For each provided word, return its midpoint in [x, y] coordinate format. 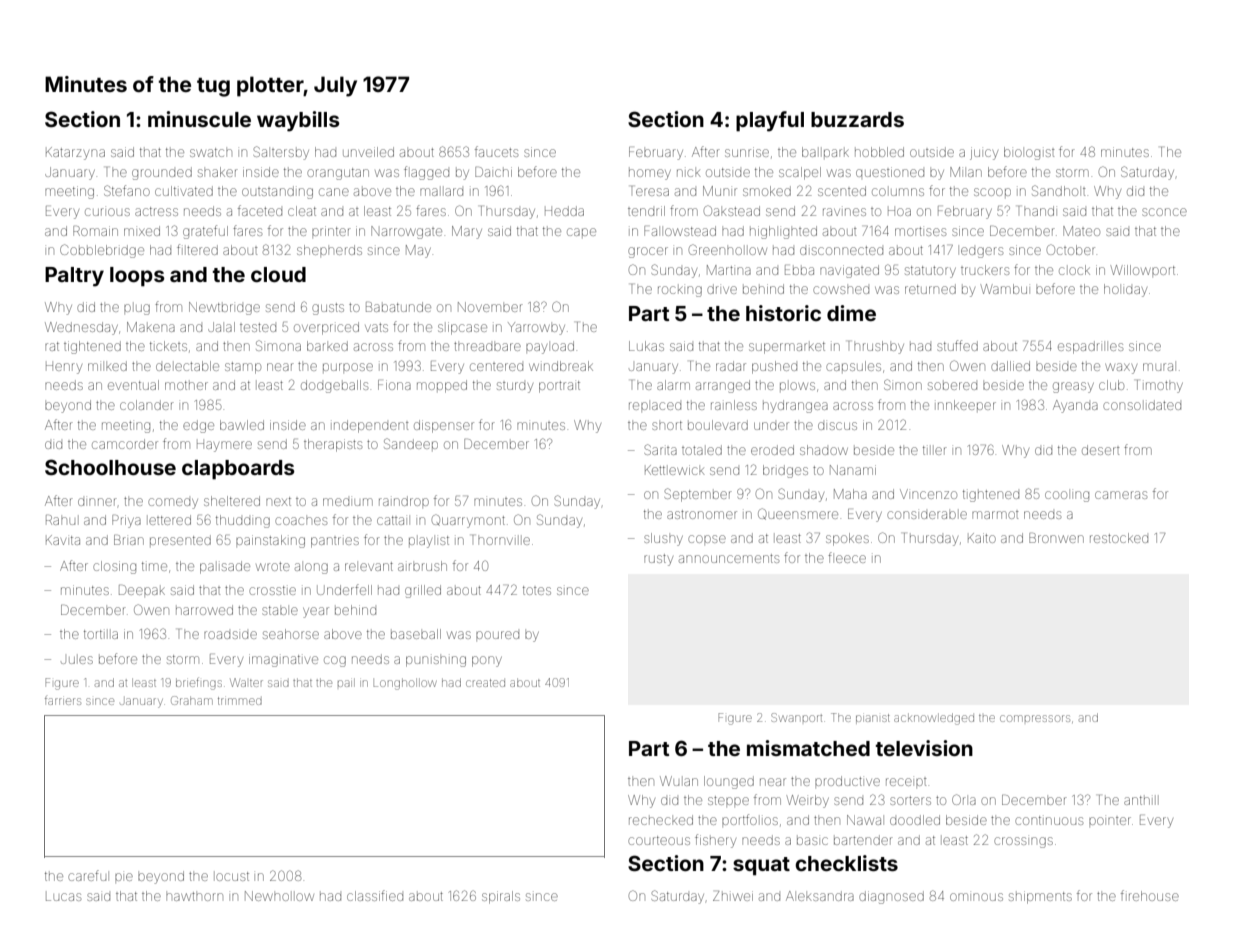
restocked [1119, 538]
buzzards [857, 119]
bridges [785, 471]
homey [650, 174]
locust [232, 876]
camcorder [125, 444]
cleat [302, 211]
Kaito [982, 538]
